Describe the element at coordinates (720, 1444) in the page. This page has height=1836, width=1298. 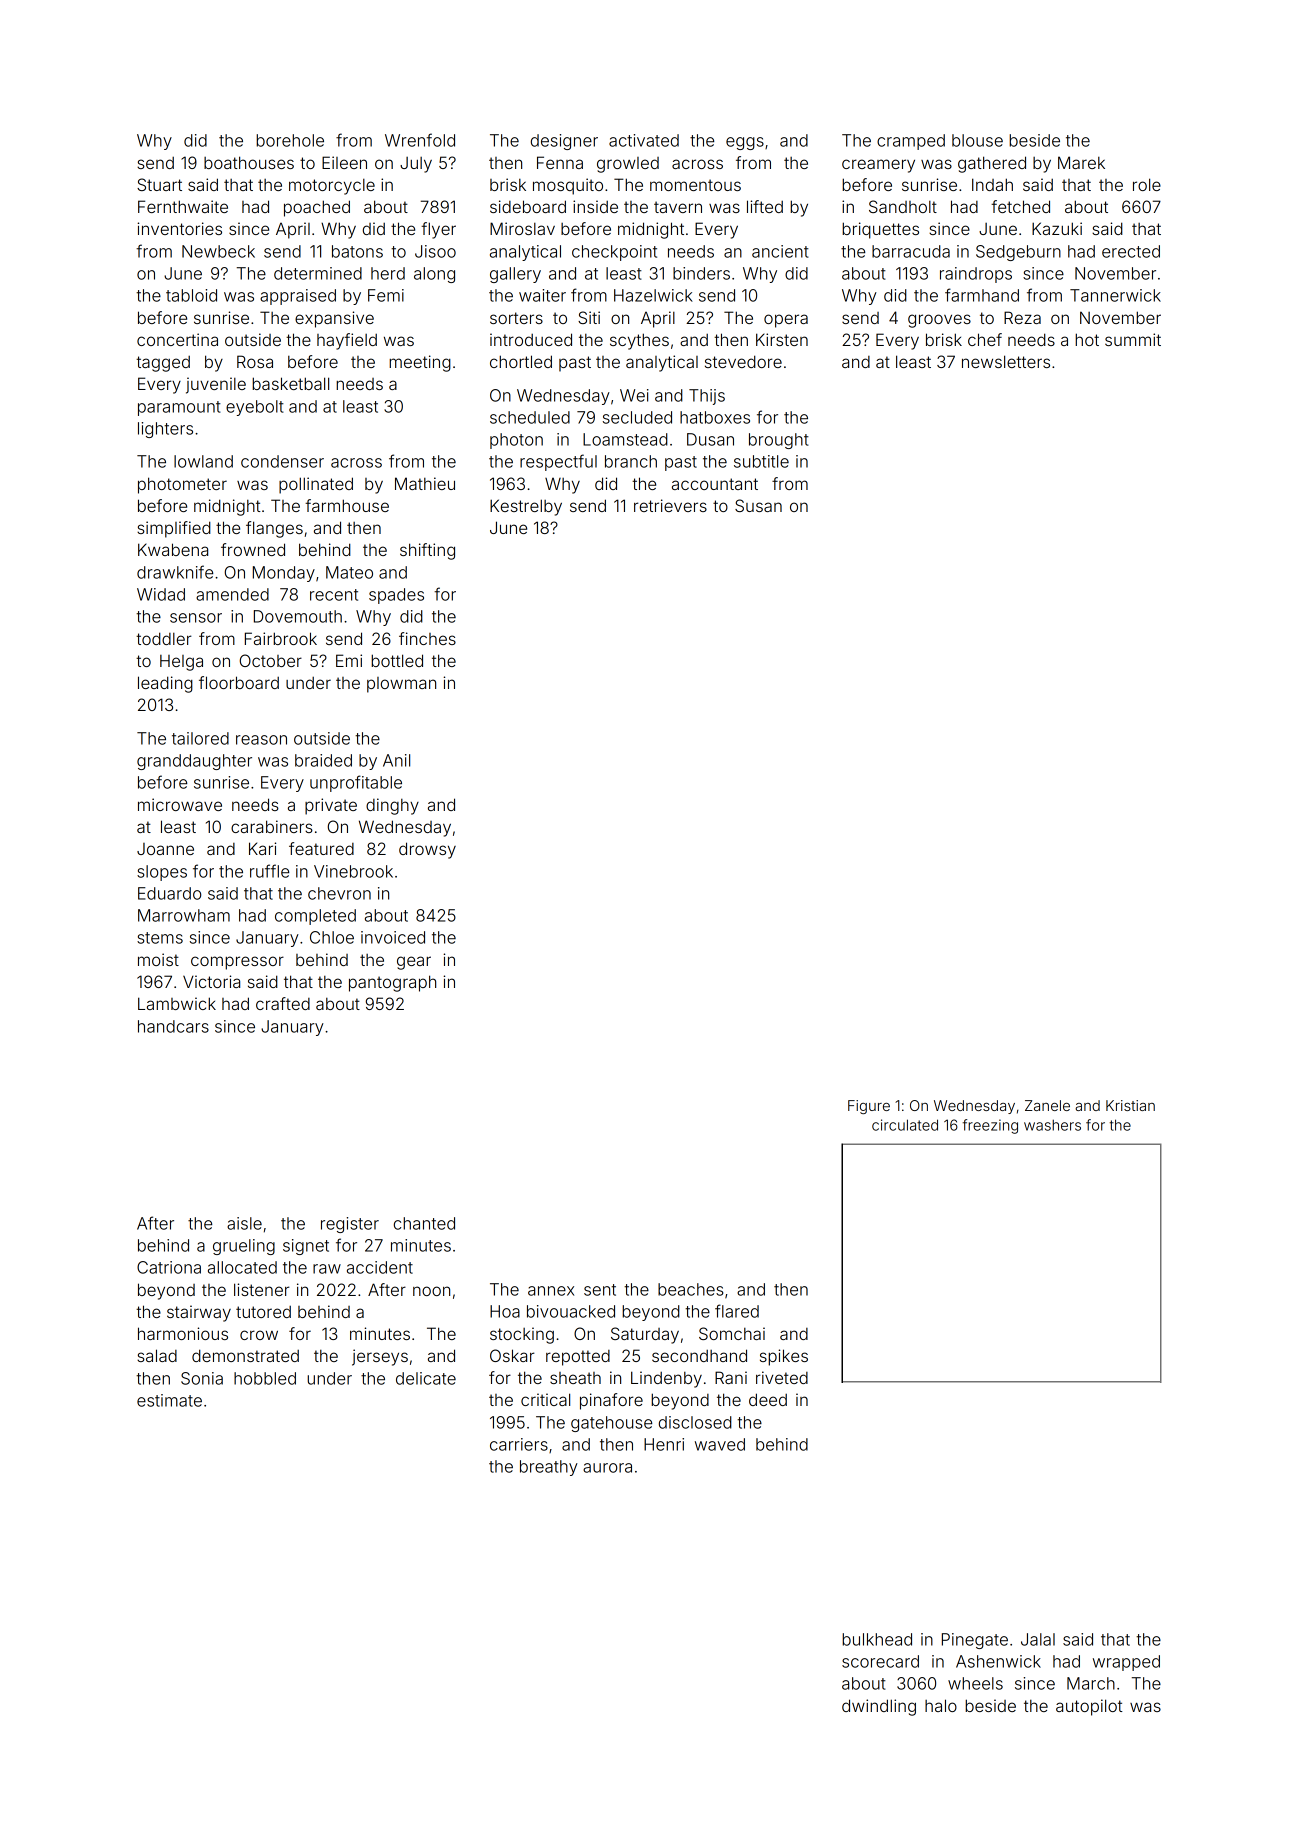
I see `waved` at that location.
